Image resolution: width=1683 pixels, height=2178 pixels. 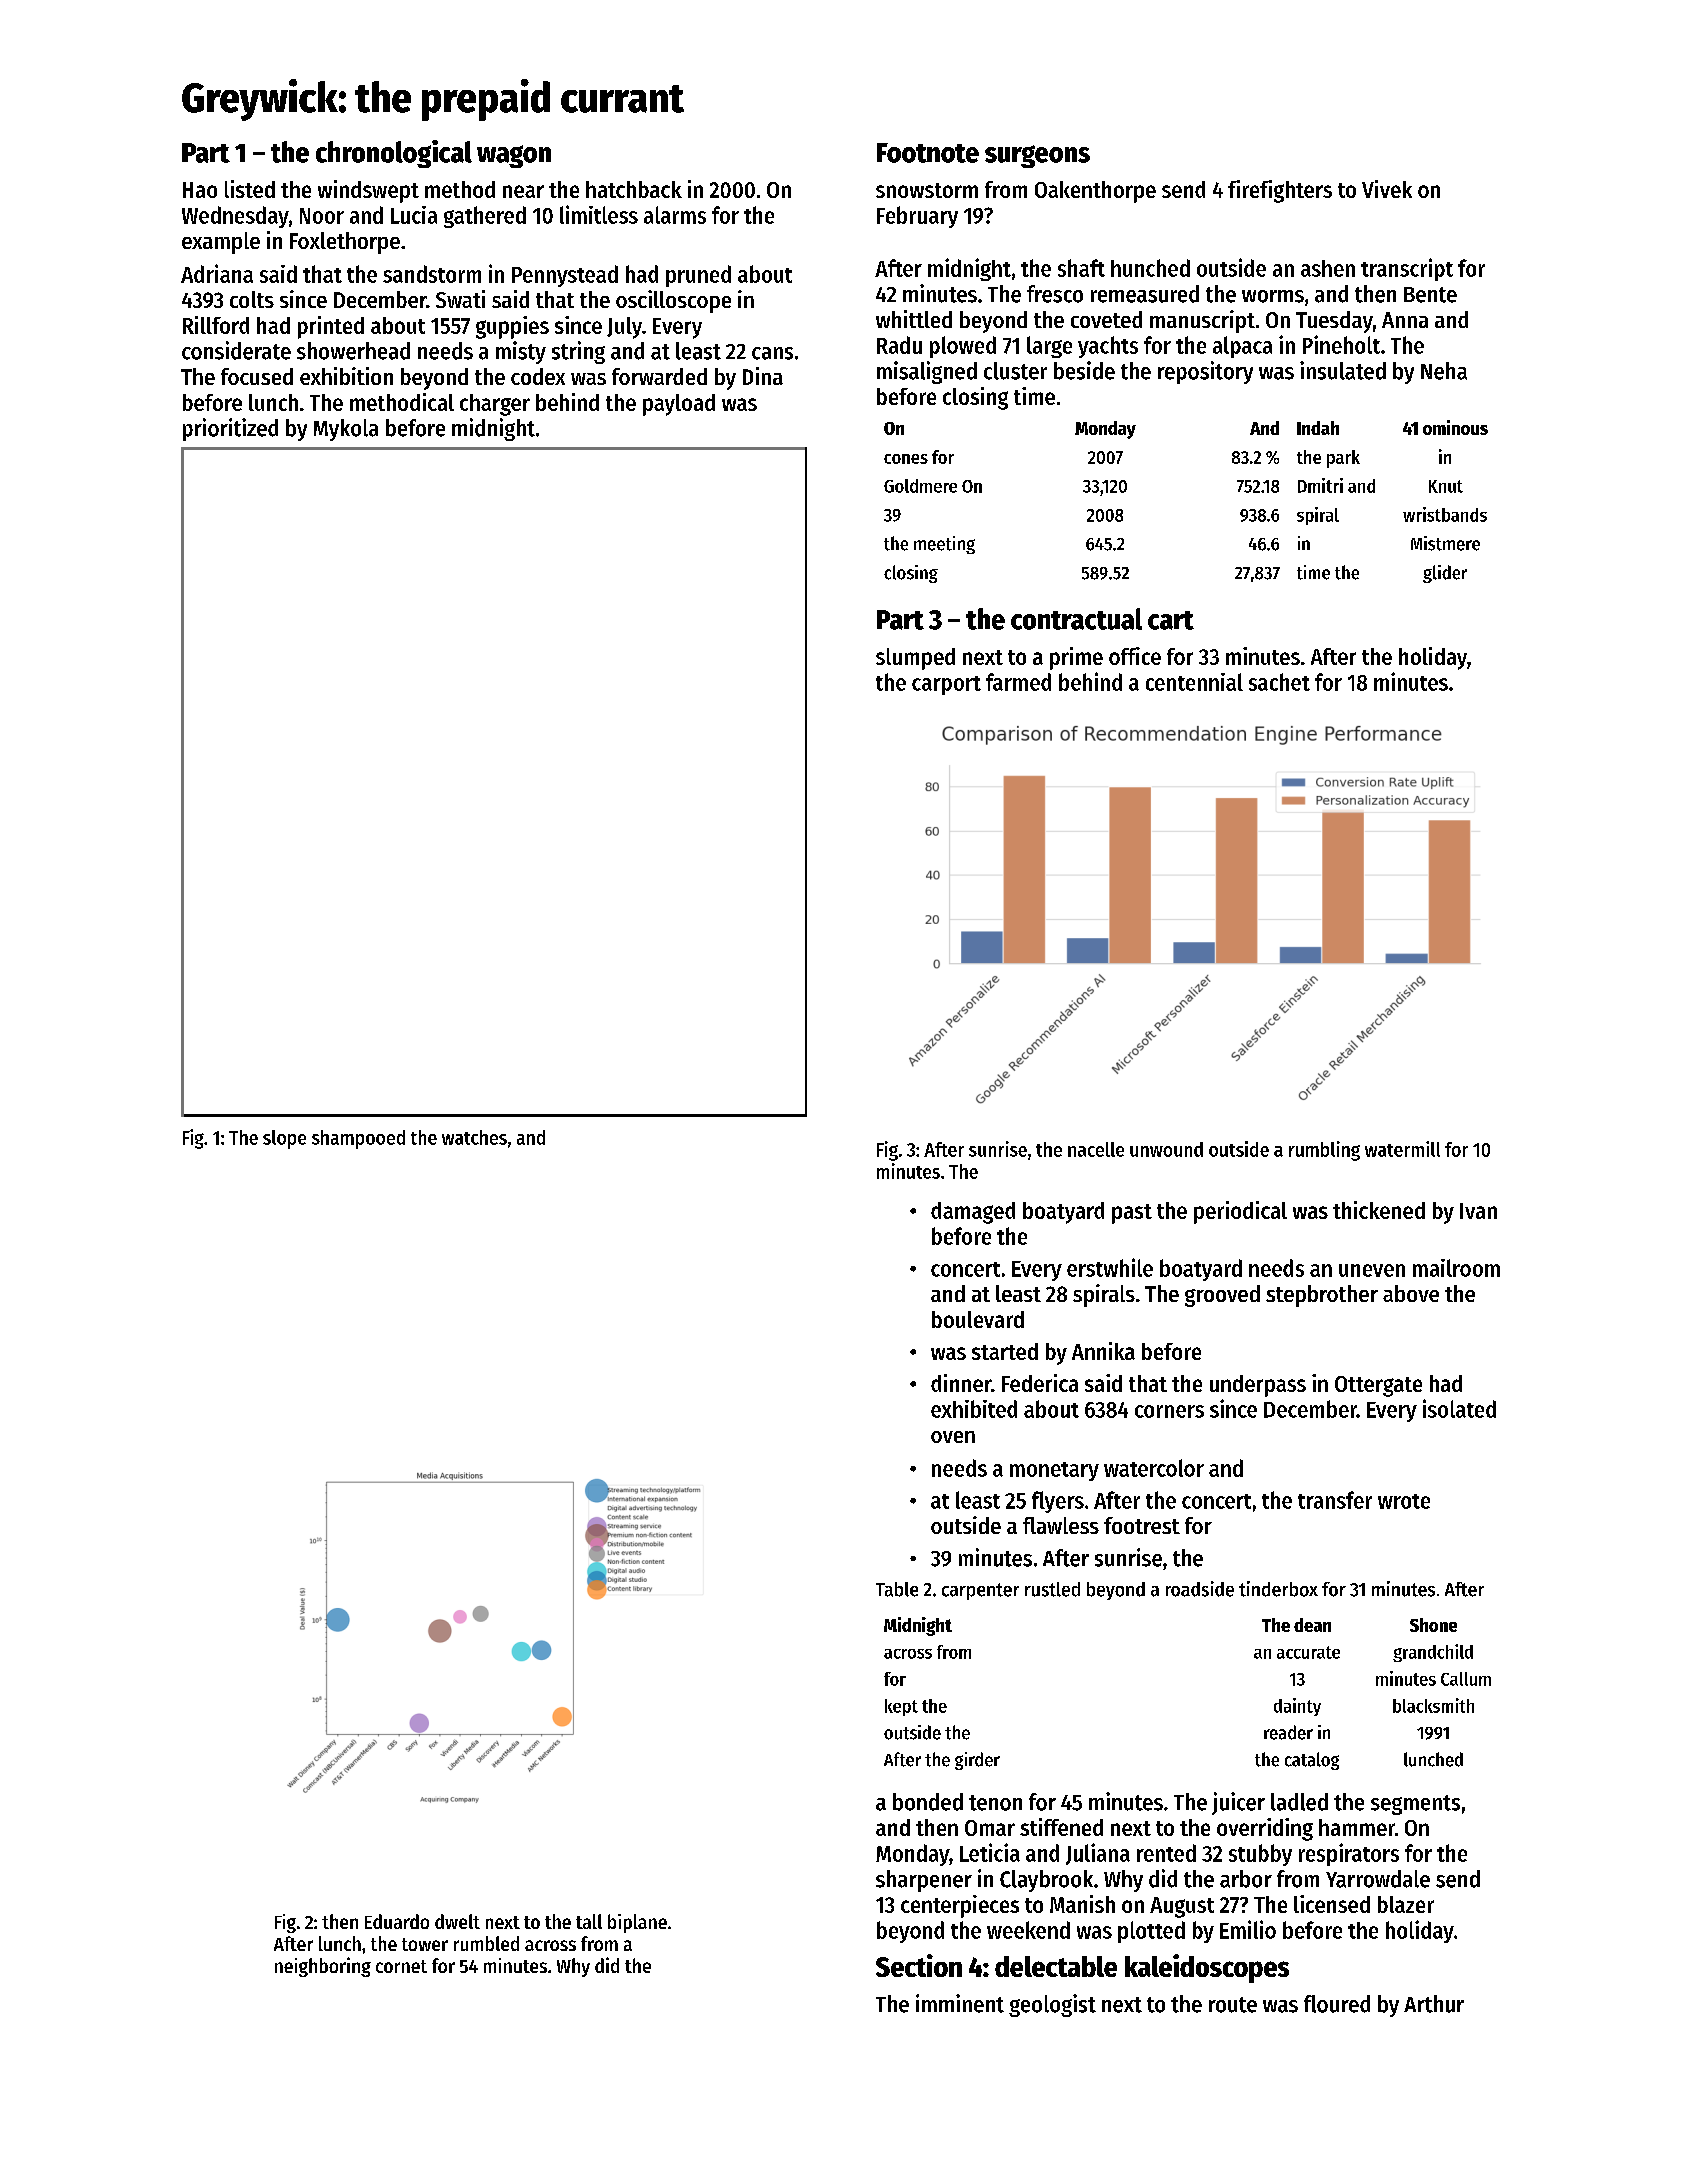 What do you see at coordinates (1387, 189) in the image?
I see `Vivek` at bounding box center [1387, 189].
